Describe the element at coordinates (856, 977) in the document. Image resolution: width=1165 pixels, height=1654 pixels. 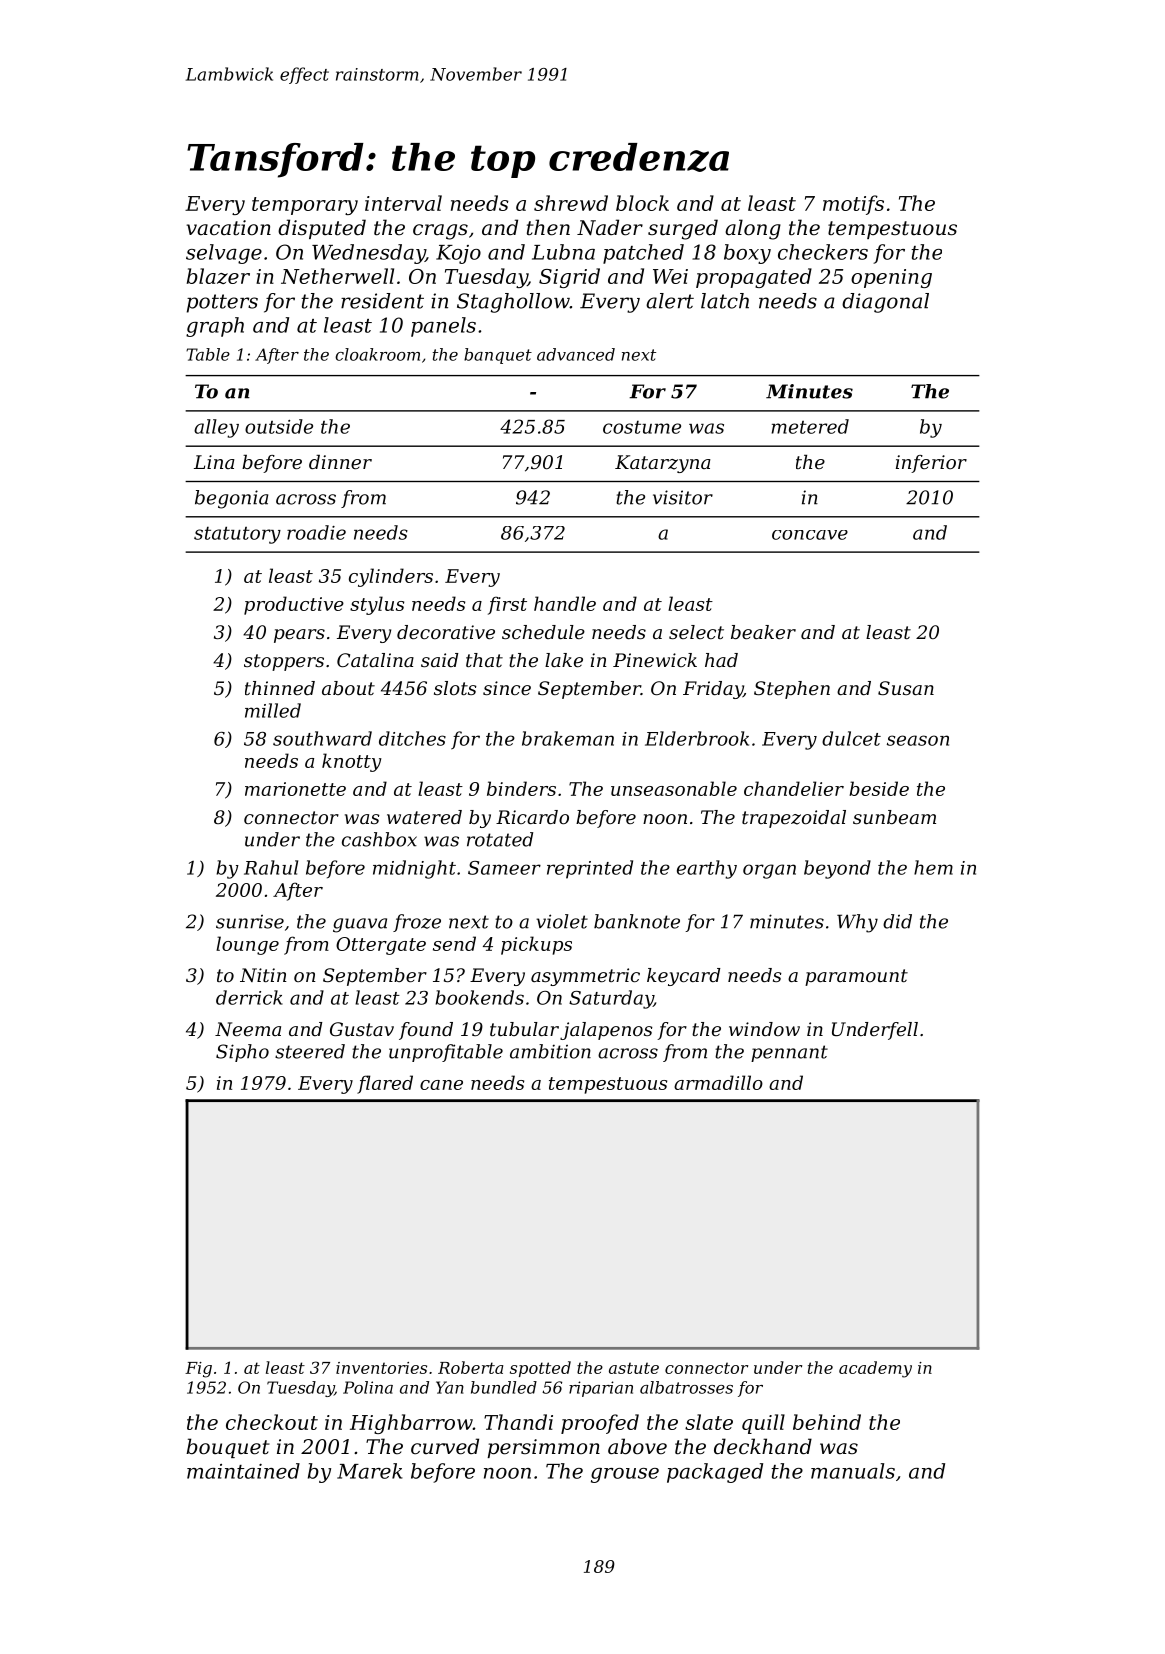
I see `paramount` at that location.
